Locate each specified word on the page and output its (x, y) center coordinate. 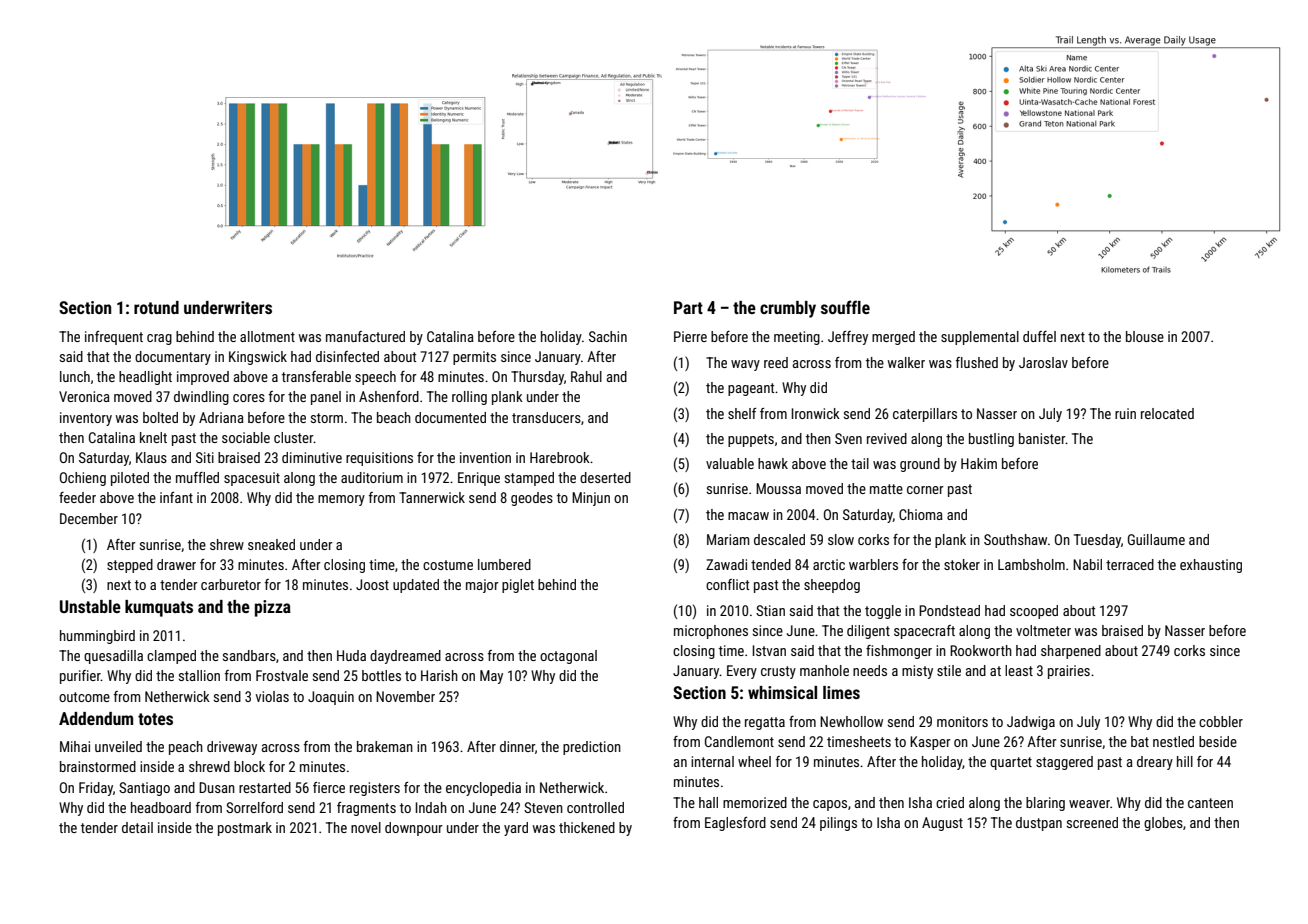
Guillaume (1156, 539)
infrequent (114, 338)
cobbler (1221, 721)
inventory (86, 419)
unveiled (118, 746)
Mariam (728, 539)
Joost (372, 584)
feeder (77, 497)
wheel (754, 761)
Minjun (591, 499)
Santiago (144, 789)
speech (375, 378)
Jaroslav (1043, 362)
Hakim (979, 463)
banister (1042, 438)
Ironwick (816, 413)
